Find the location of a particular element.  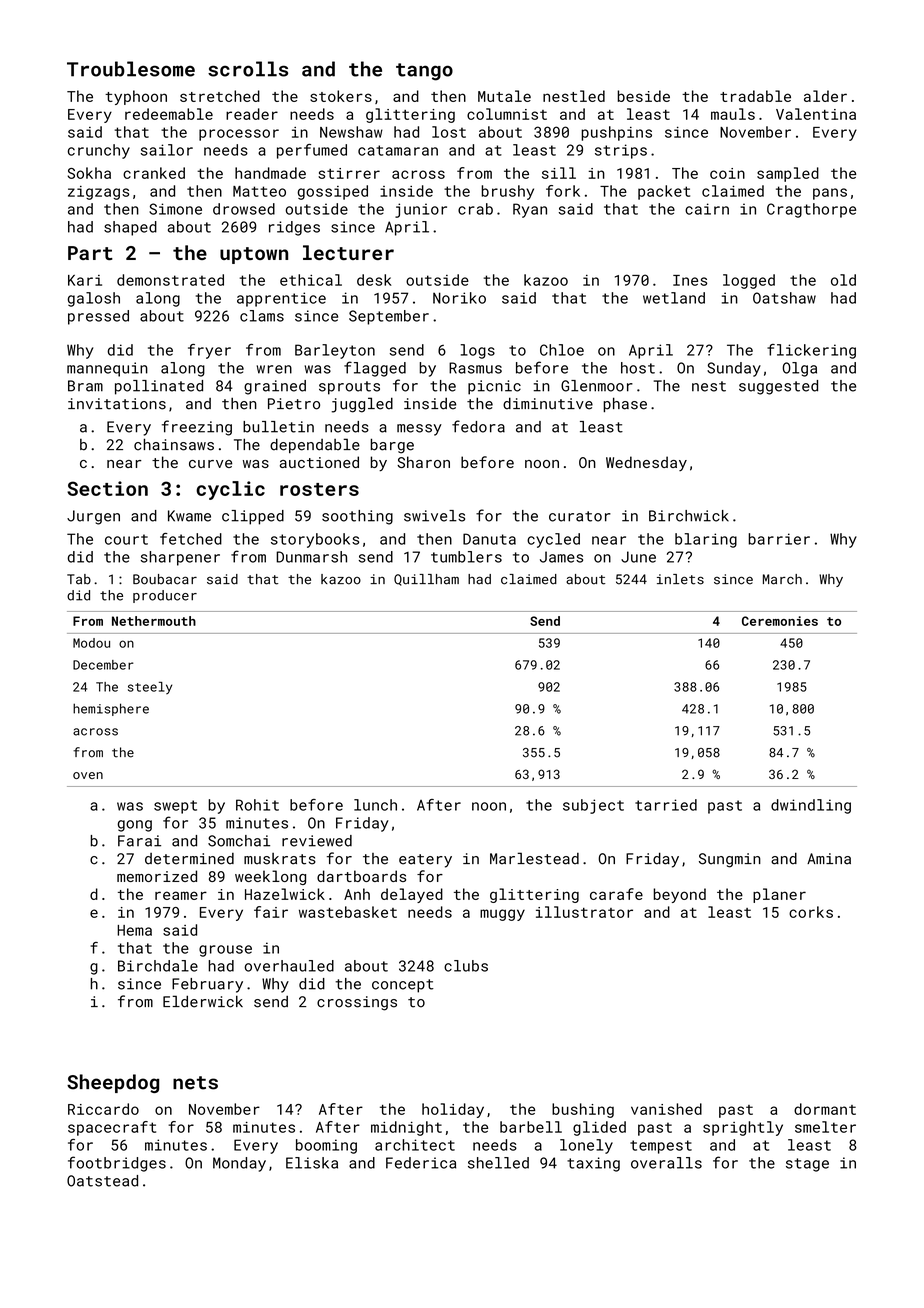

court is located at coordinates (126, 539).
